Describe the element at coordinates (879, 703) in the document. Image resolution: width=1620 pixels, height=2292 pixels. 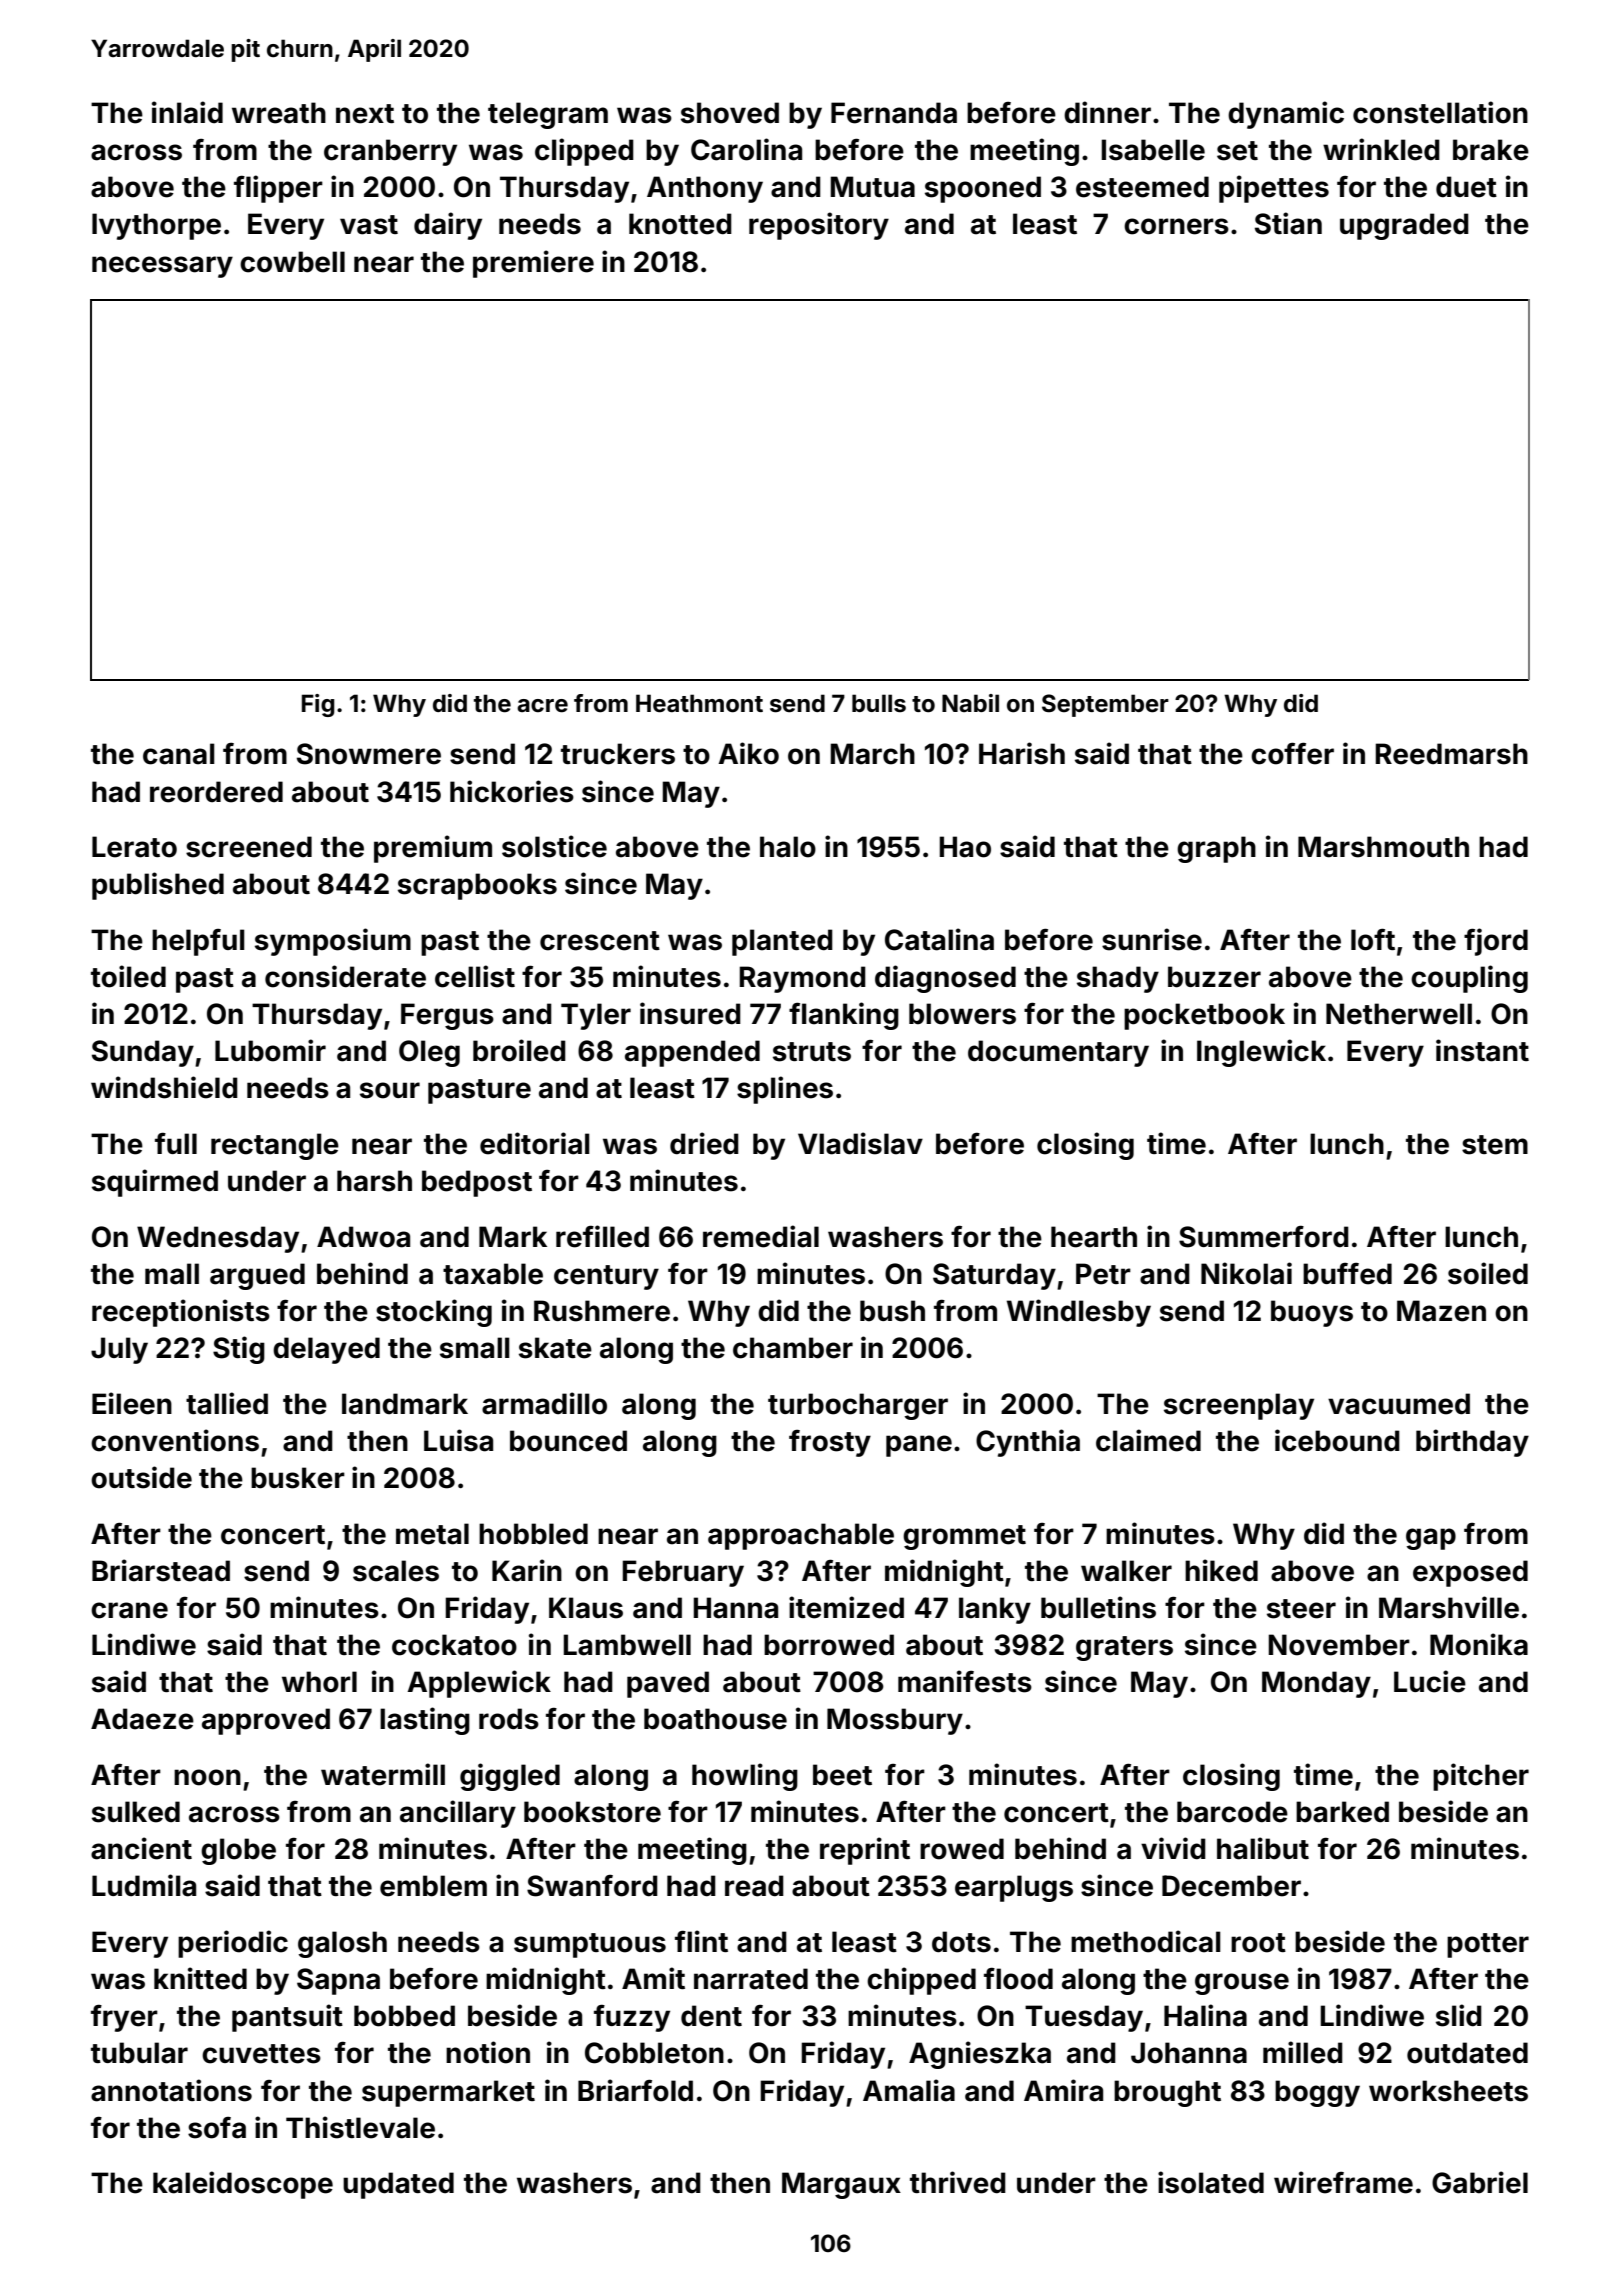
I see `bulls` at that location.
